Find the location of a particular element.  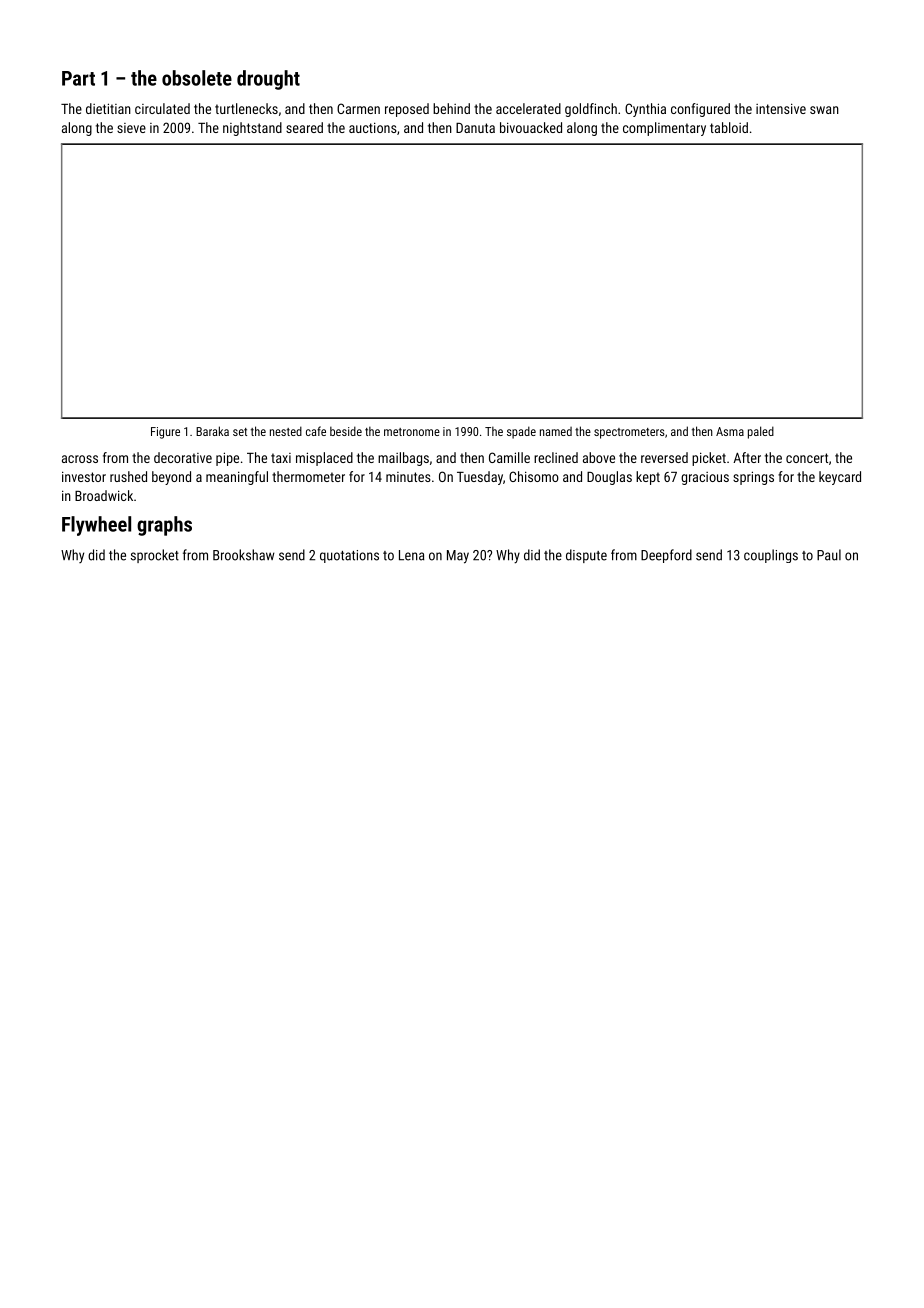

tabloid is located at coordinates (729, 127).
